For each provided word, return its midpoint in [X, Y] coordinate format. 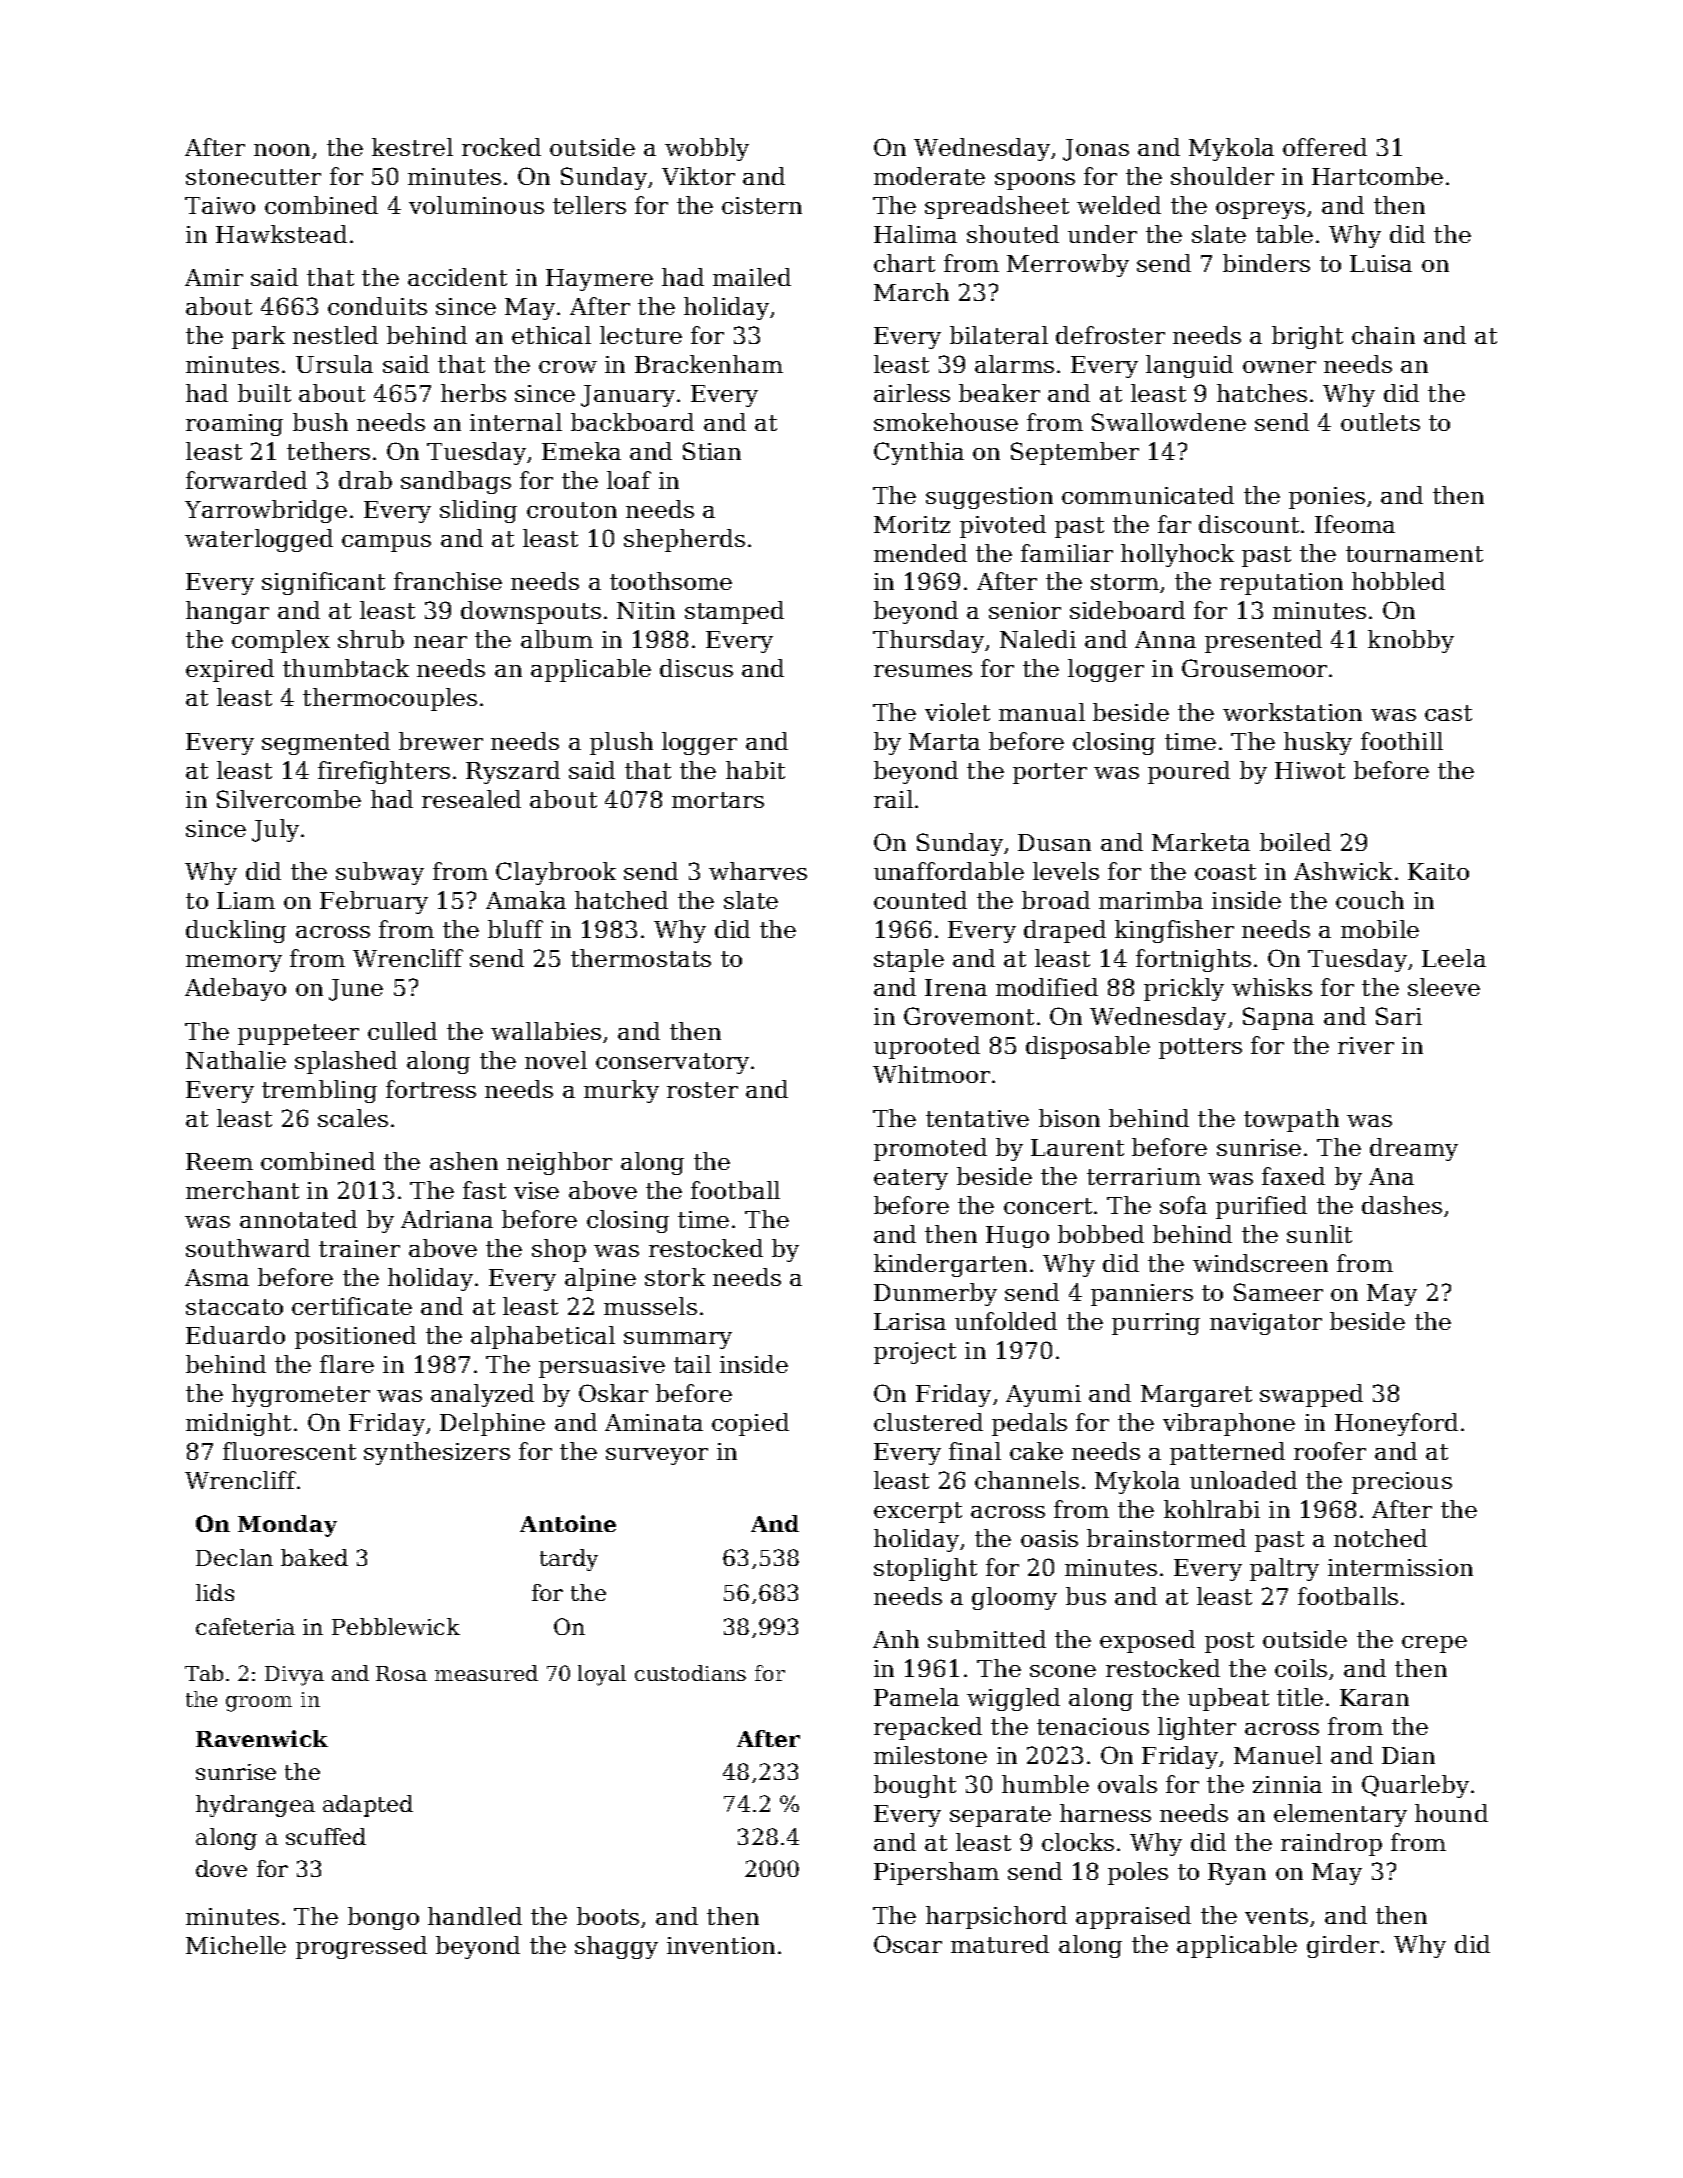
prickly [1184, 989]
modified [1047, 987]
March [911, 292]
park [258, 337]
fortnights [1193, 960]
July [275, 830]
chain [1383, 335]
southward [248, 1248]
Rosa [401, 1673]
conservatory [672, 1063]
